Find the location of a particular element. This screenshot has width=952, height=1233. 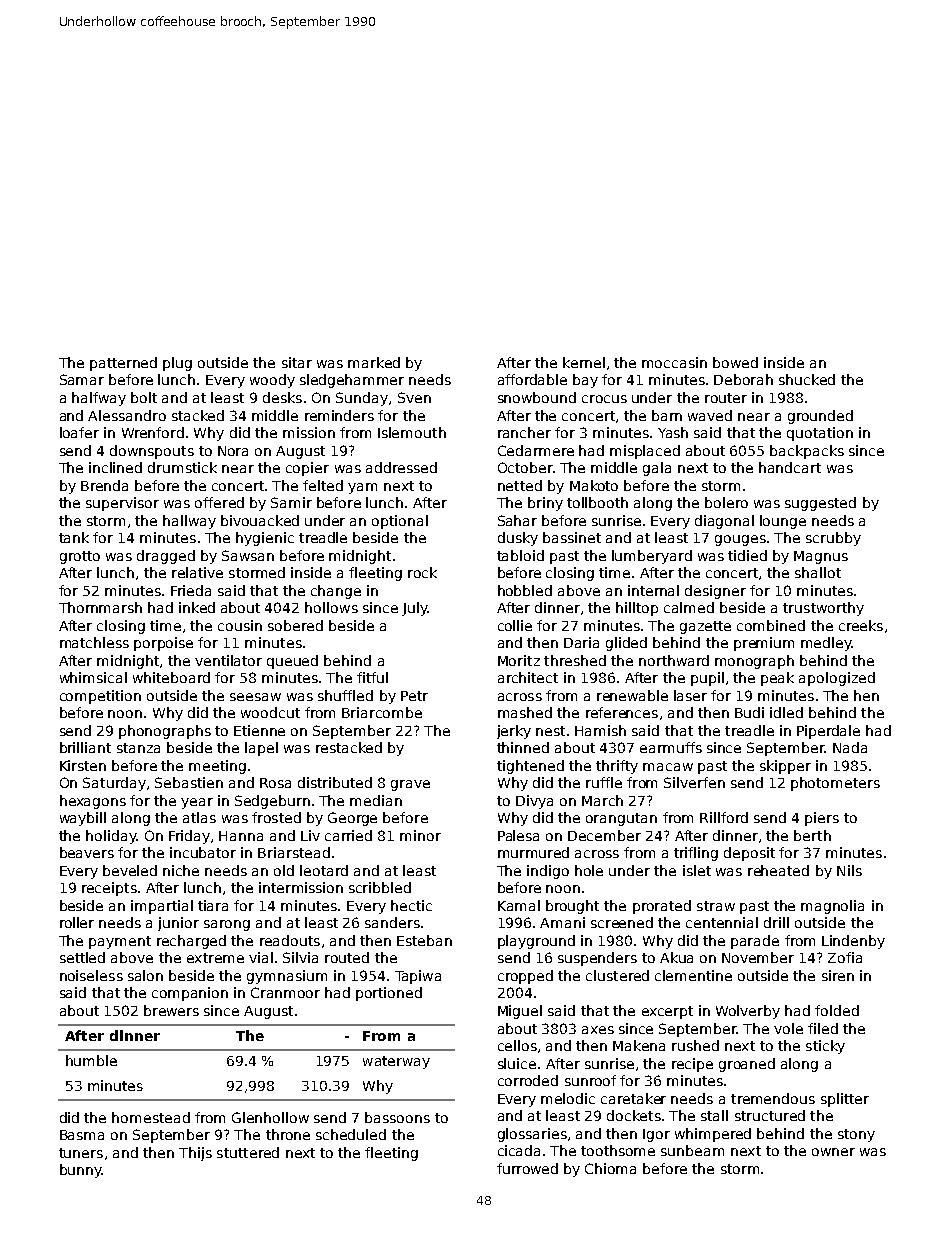

pupil is located at coordinates (707, 679).
